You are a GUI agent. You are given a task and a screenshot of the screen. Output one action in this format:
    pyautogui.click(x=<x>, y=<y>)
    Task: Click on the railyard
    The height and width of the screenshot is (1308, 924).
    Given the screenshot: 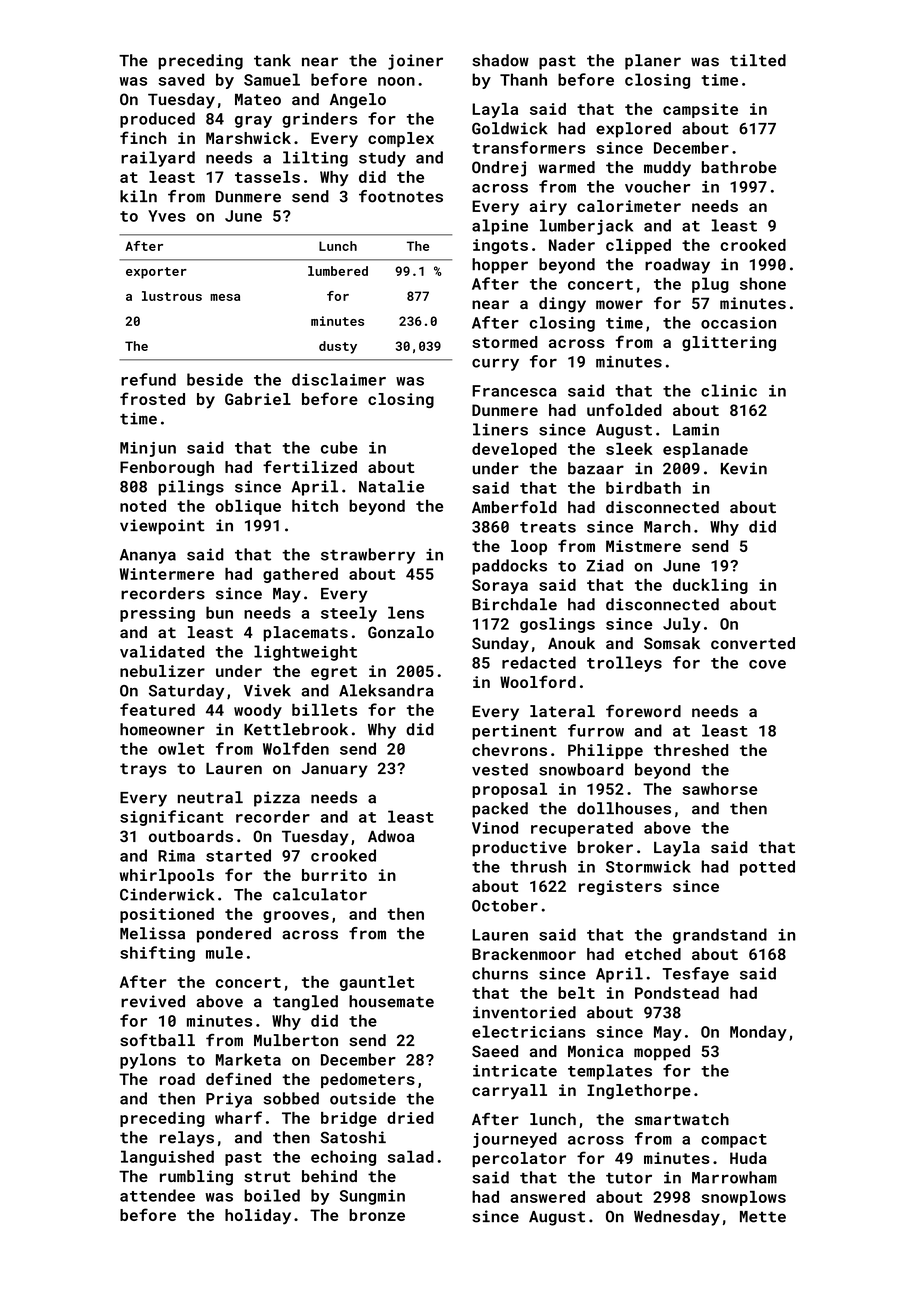 What is the action you would take?
    pyautogui.click(x=158, y=159)
